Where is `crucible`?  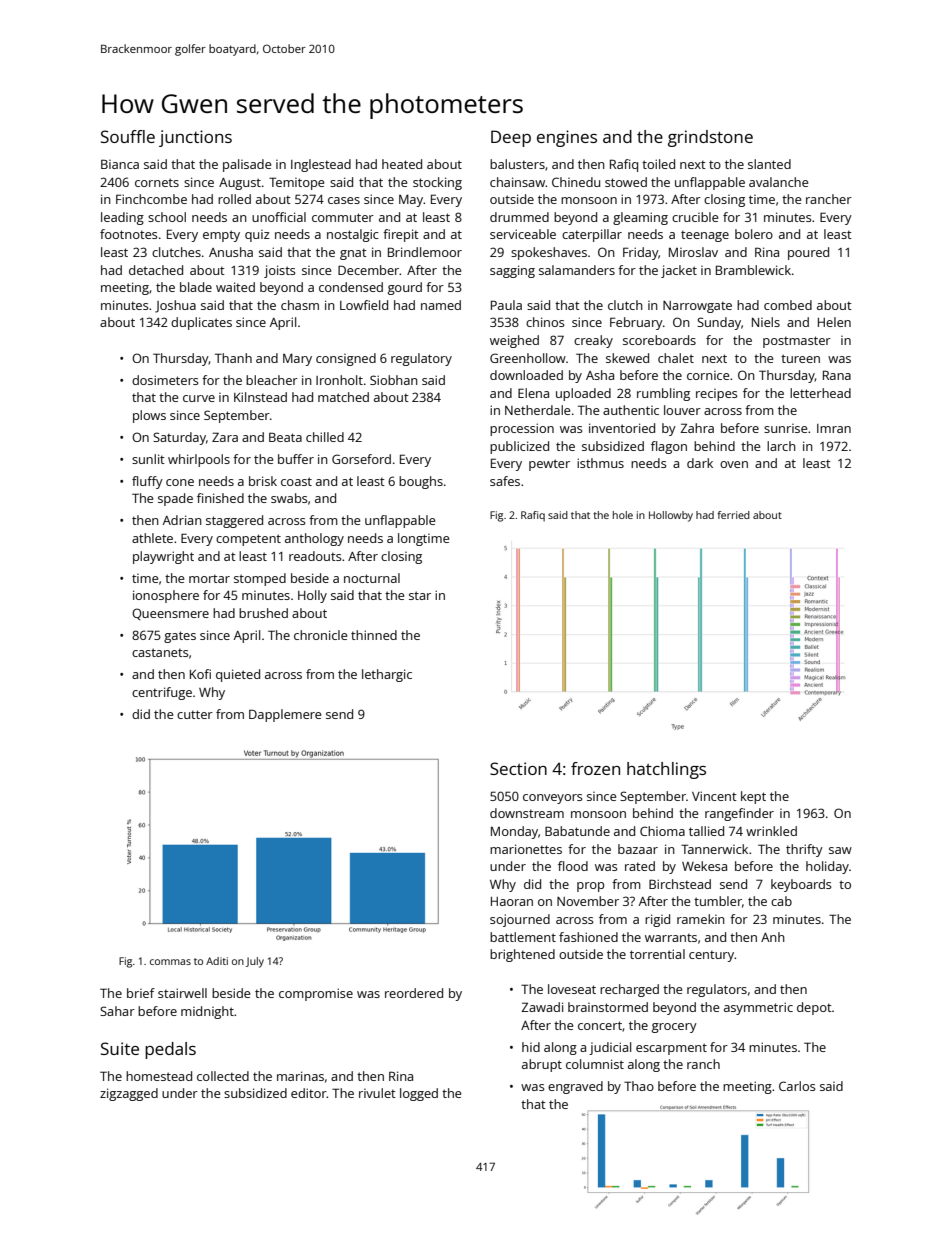 crucible is located at coordinates (695, 217).
